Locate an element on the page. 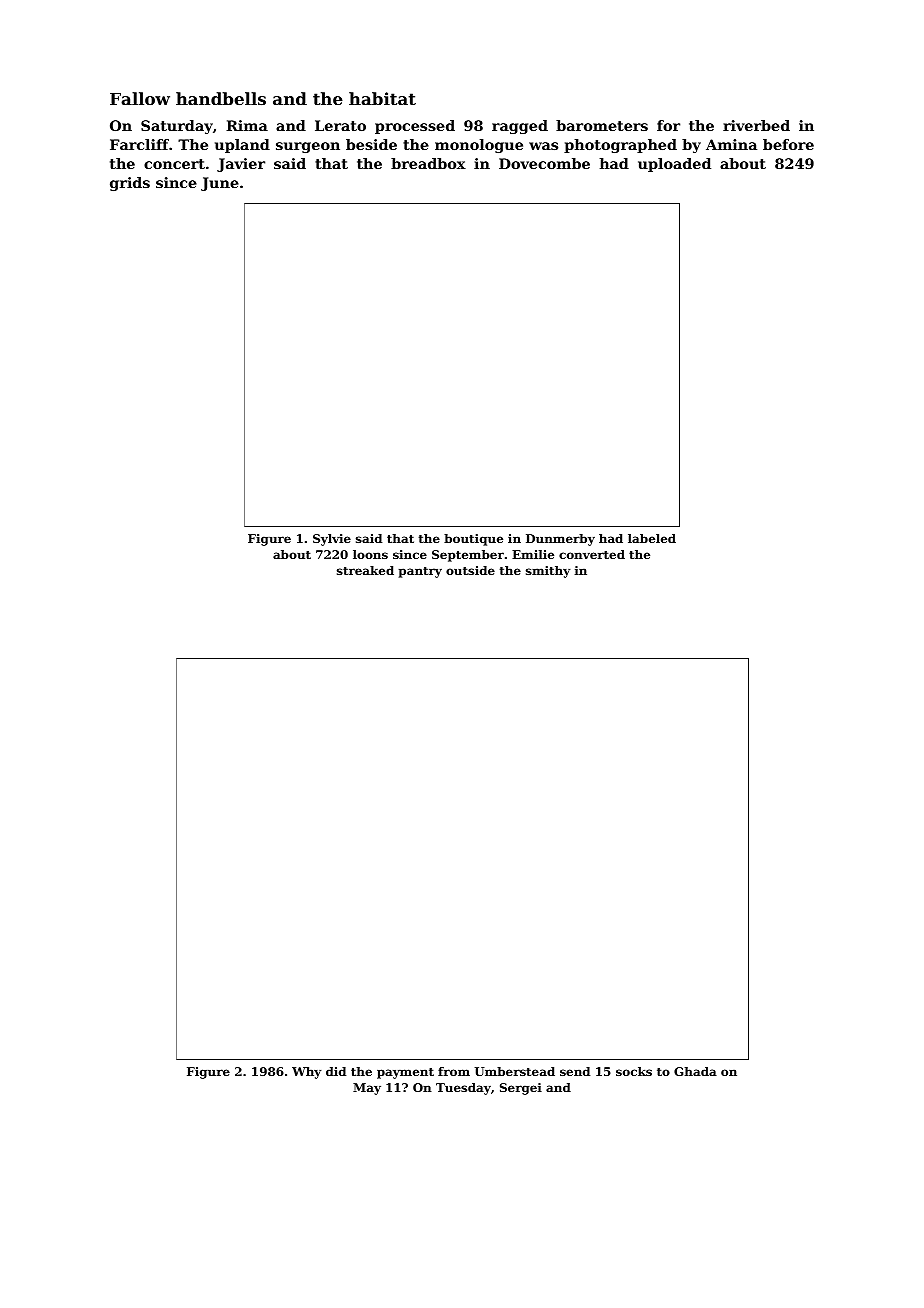  from is located at coordinates (454, 1071).
